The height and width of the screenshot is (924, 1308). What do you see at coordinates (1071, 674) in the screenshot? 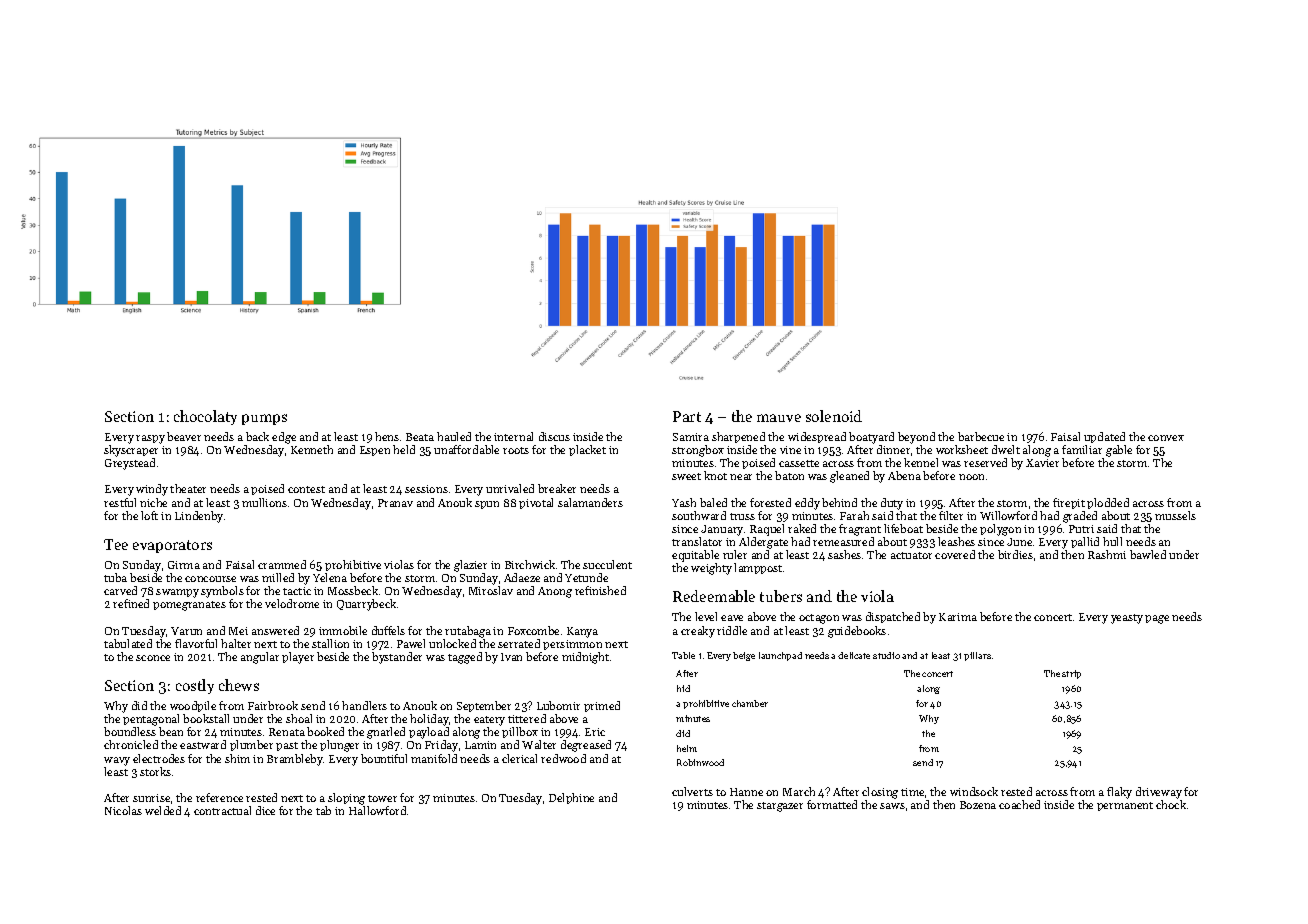
I see `strip` at bounding box center [1071, 674].
